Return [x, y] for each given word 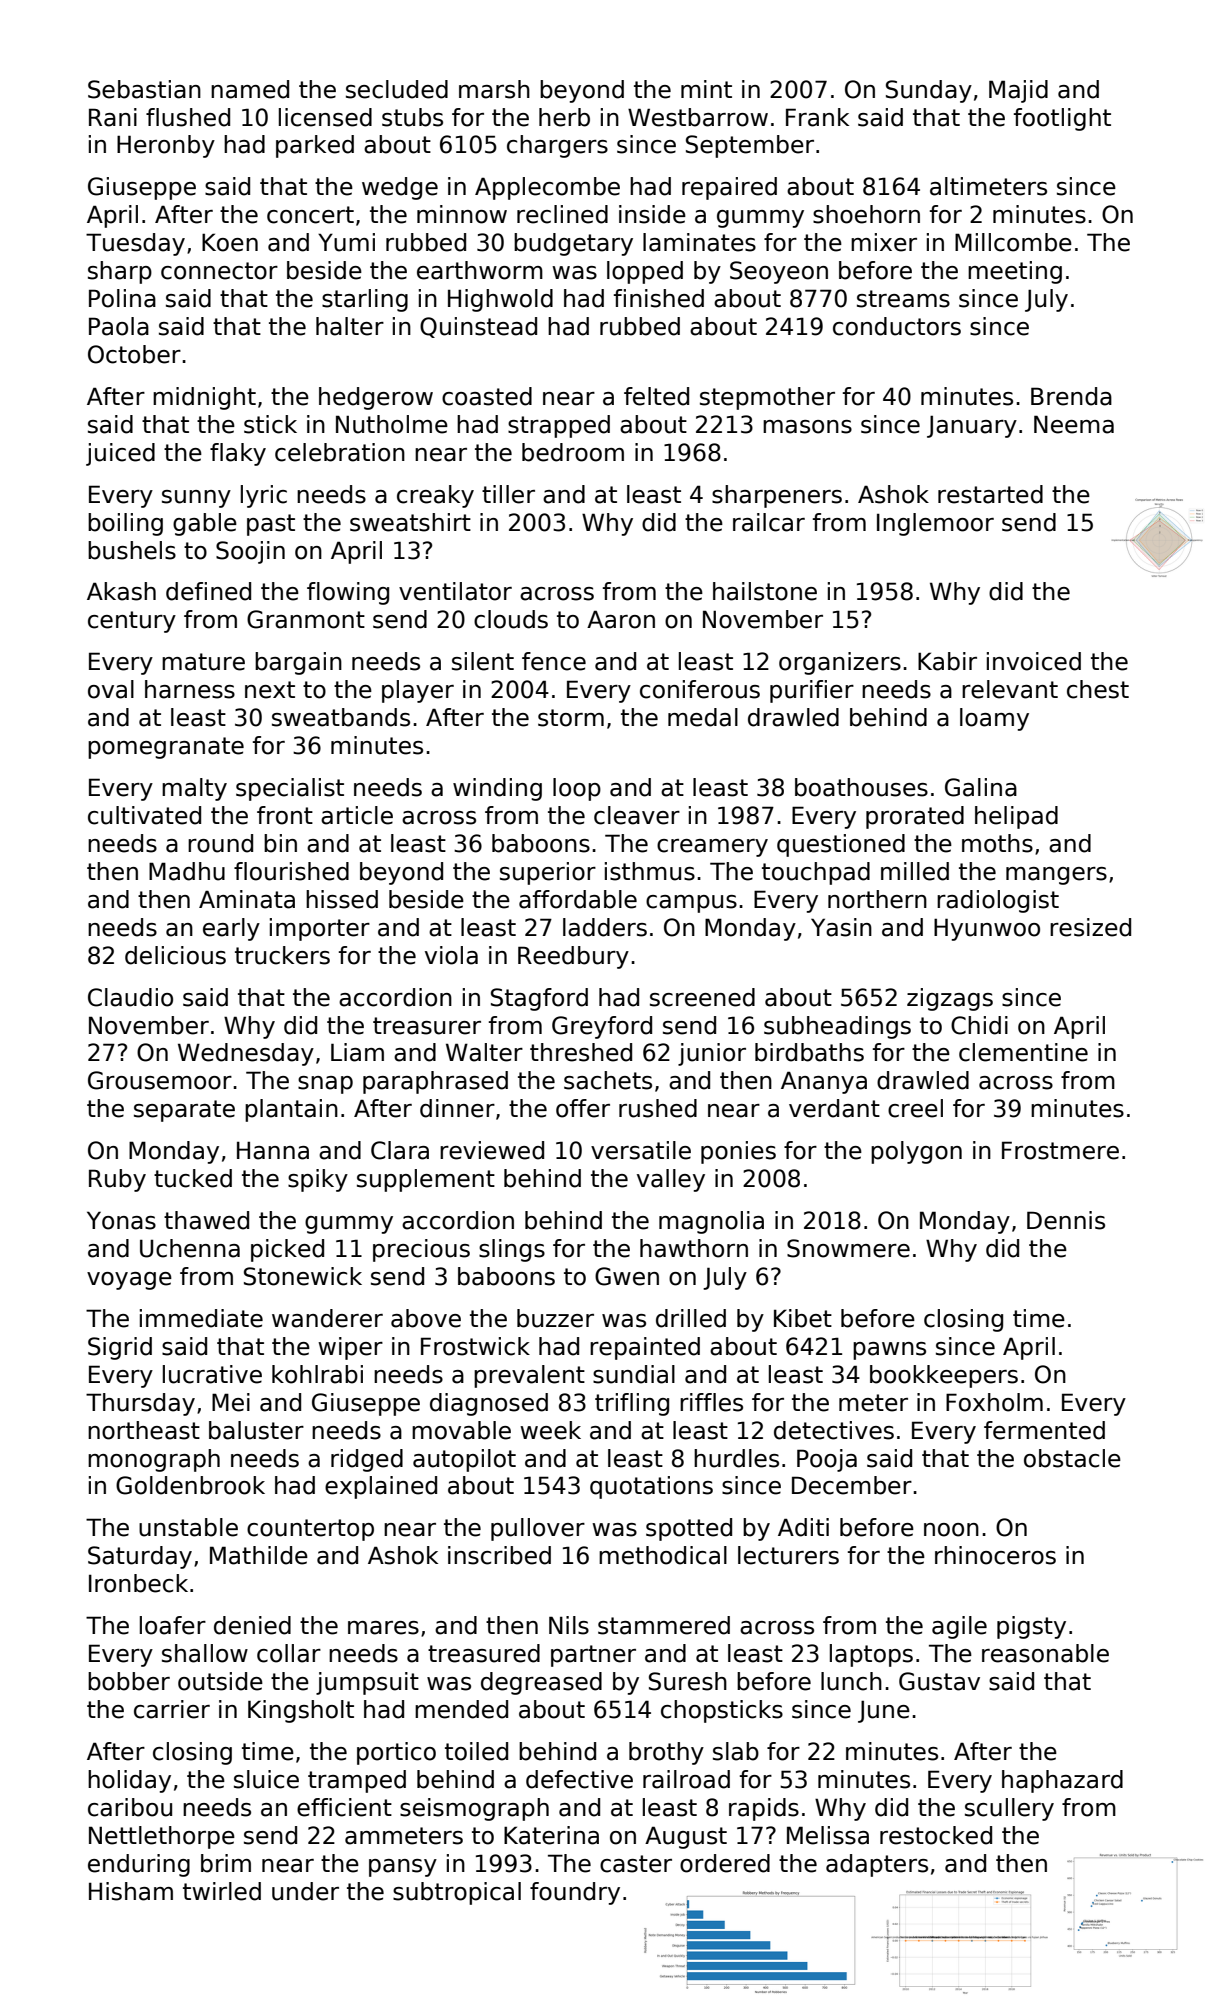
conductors [897, 326]
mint [706, 89]
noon [951, 1530]
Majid [1018, 91]
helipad [1016, 817]
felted [656, 396]
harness [190, 689]
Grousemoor [160, 1080]
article [357, 815]
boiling [125, 524]
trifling [632, 1404]
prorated [915, 817]
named [250, 89]
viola [451, 955]
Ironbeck [138, 1583]
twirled [222, 1891]
